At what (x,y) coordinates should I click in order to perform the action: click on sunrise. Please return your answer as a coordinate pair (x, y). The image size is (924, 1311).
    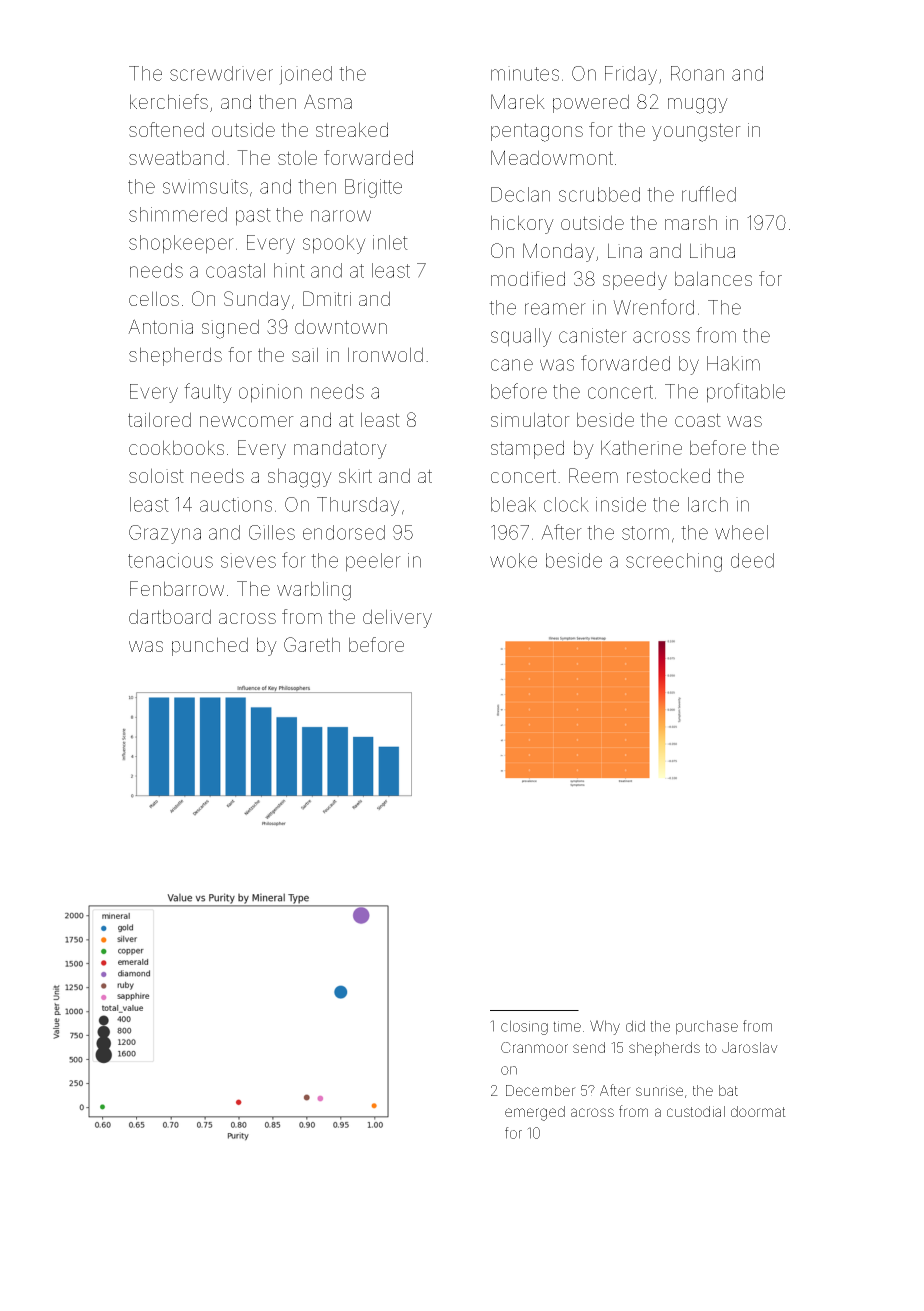
    Looking at the image, I should click on (659, 1090).
